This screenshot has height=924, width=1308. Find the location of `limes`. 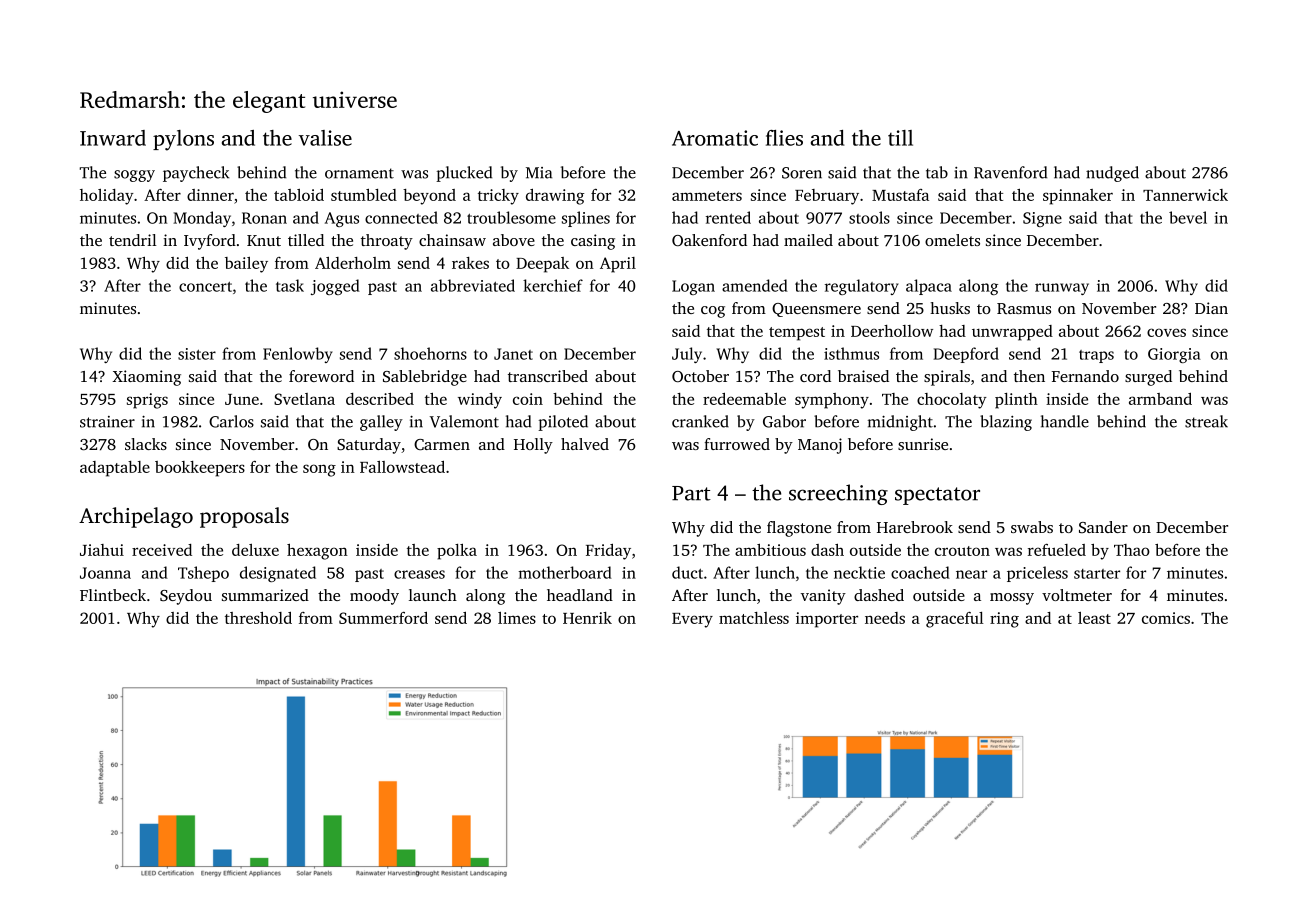

limes is located at coordinates (517, 618).
